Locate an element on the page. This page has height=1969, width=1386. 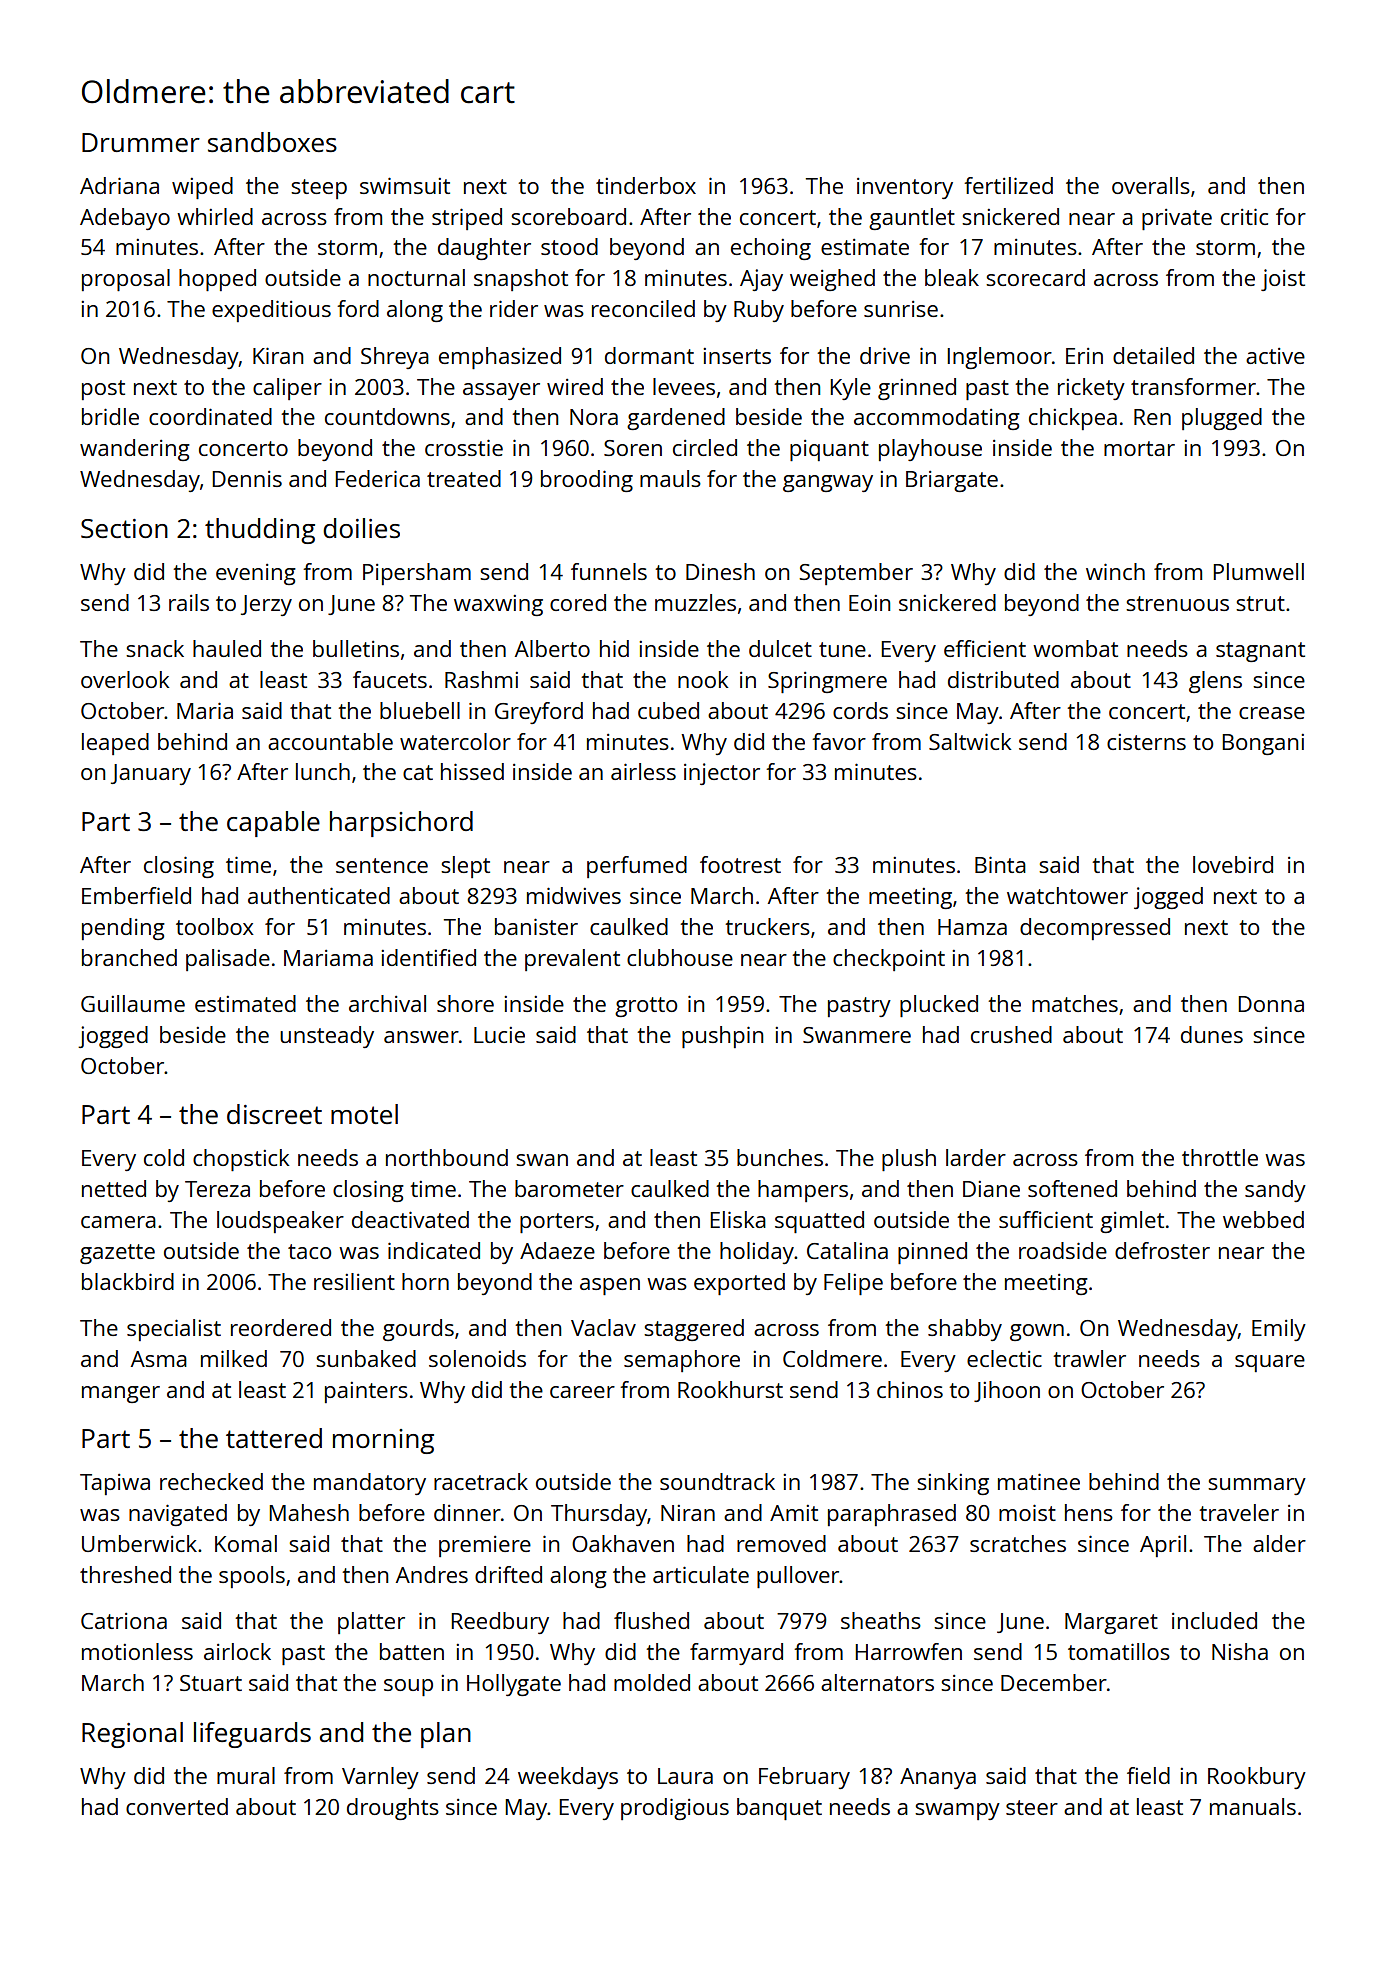
strut is located at coordinates (1260, 603).
